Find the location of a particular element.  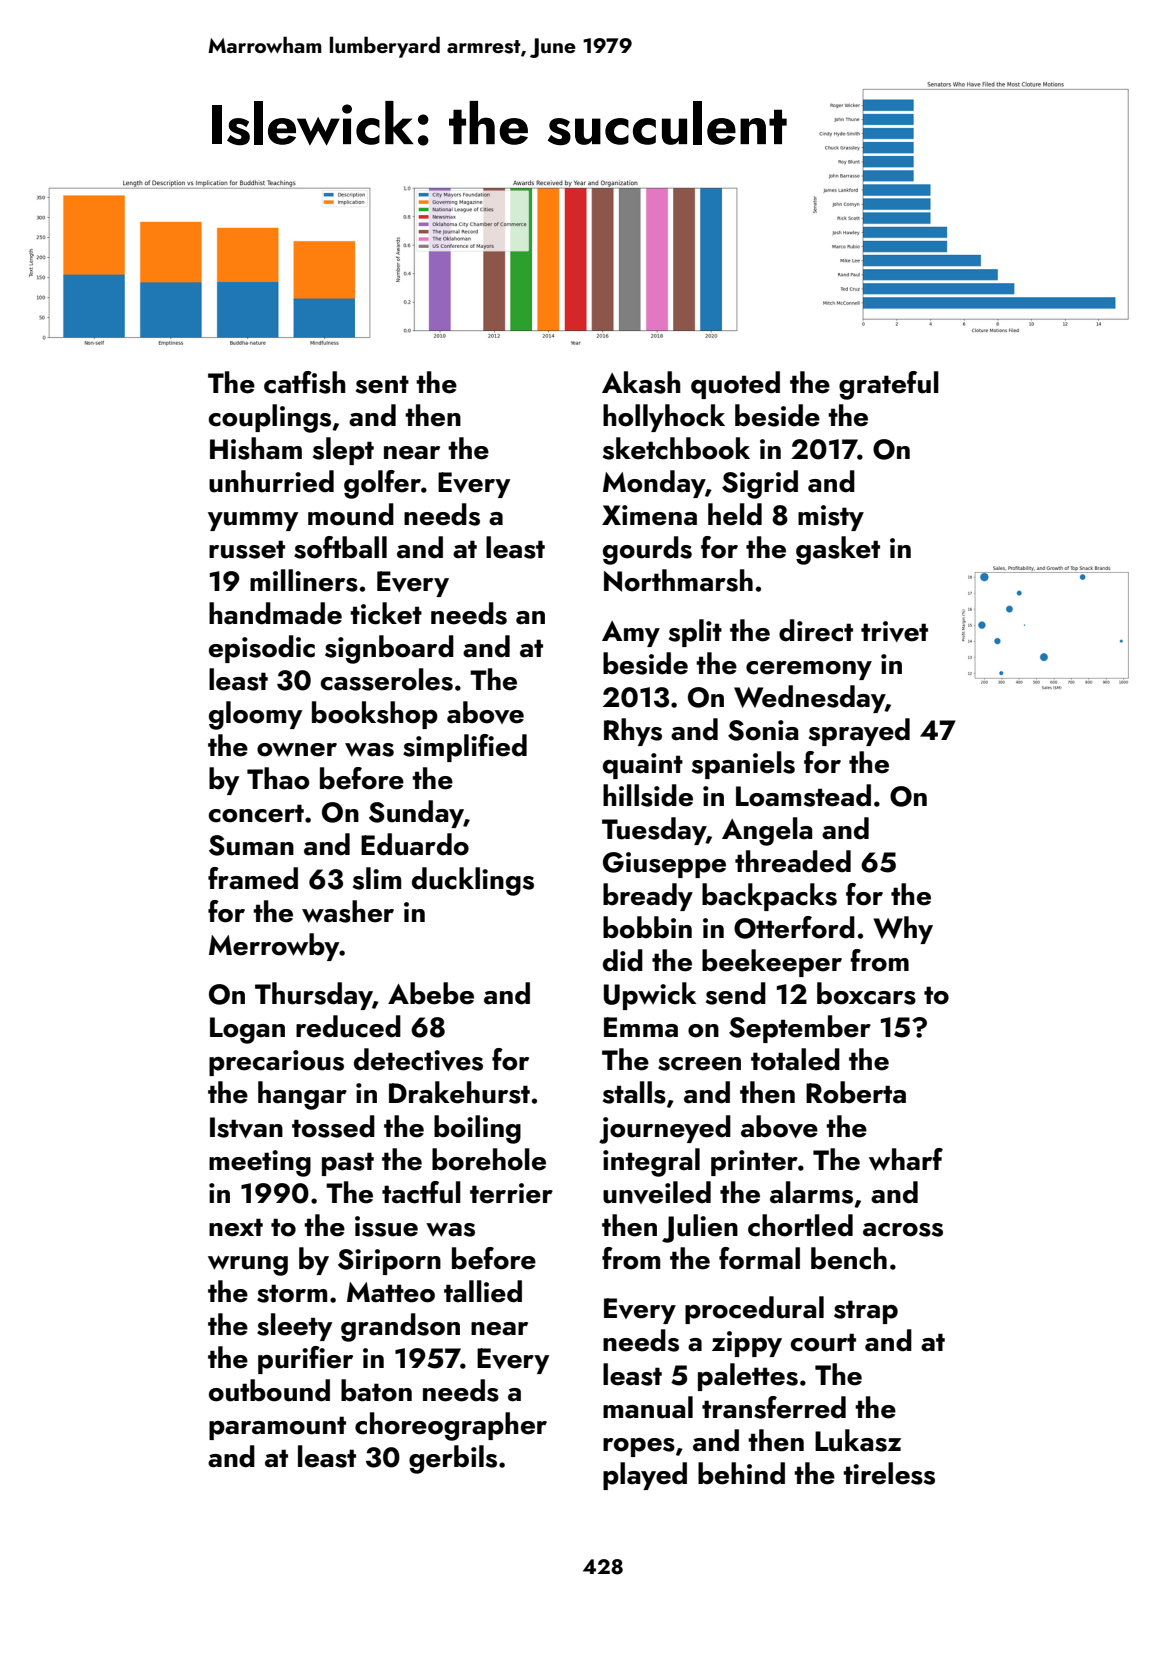

played is located at coordinates (645, 1476).
